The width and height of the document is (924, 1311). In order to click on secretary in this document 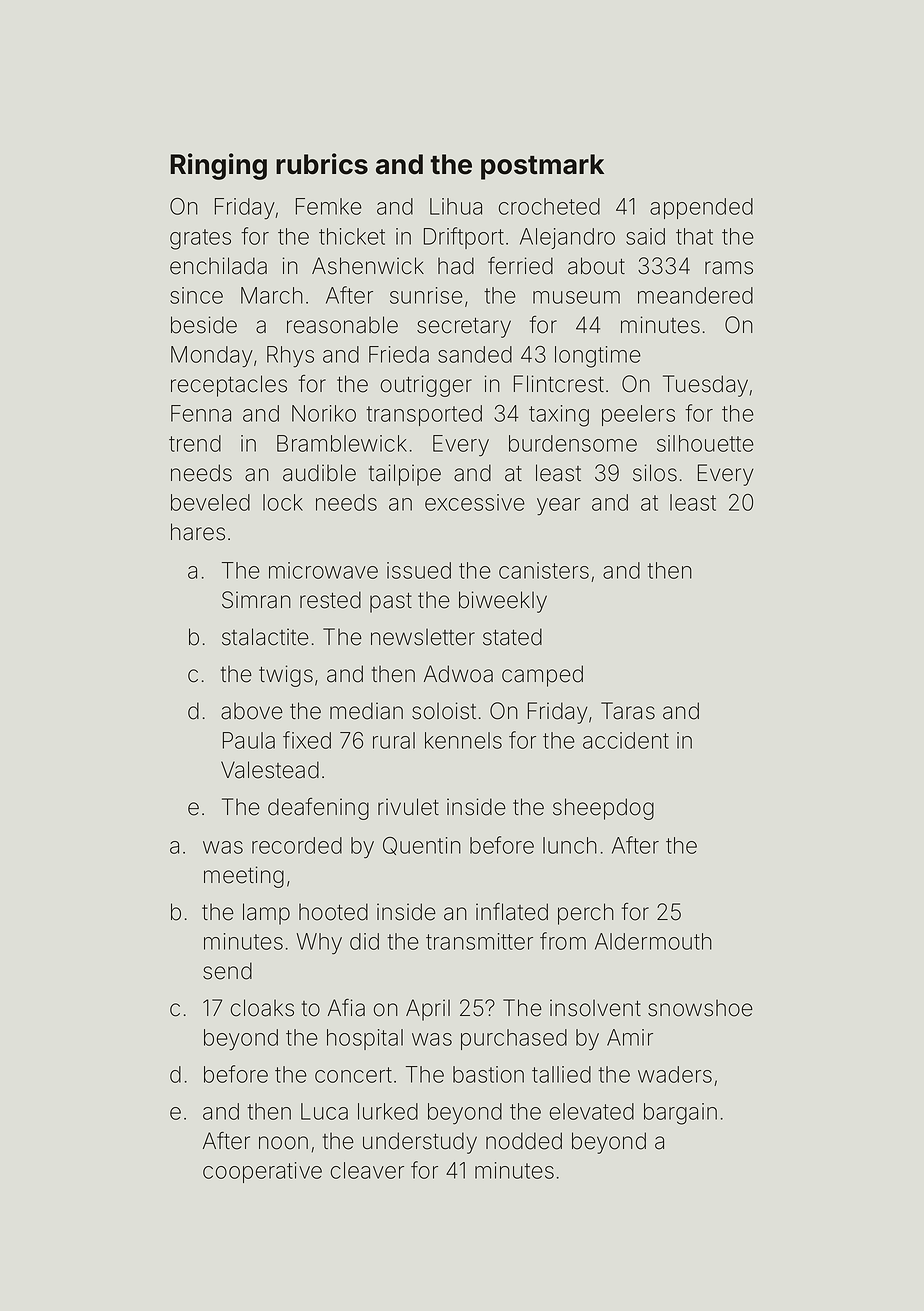, I will do `click(464, 328)`.
